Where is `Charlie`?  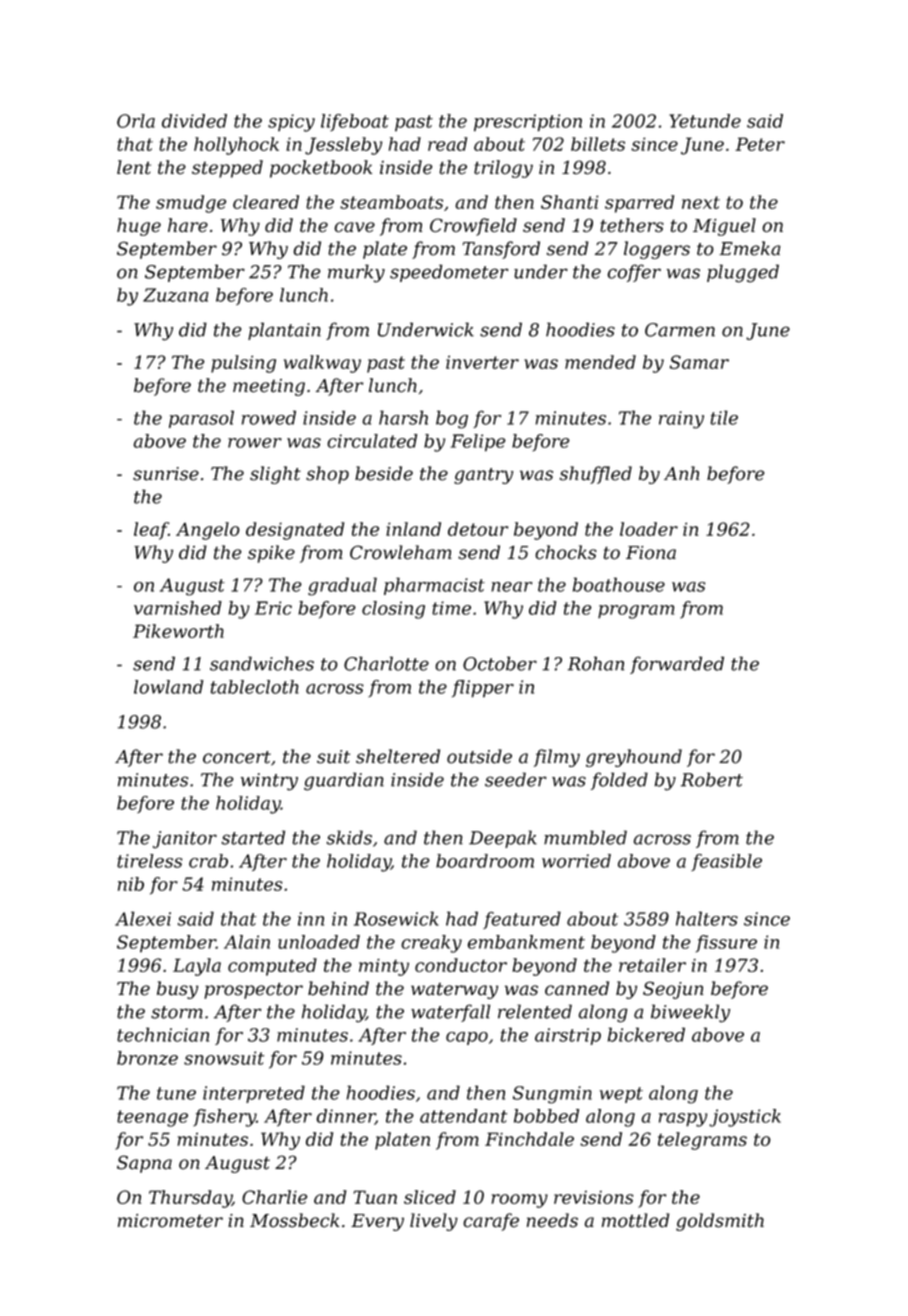
Charlie is located at coordinates (274, 1197).
